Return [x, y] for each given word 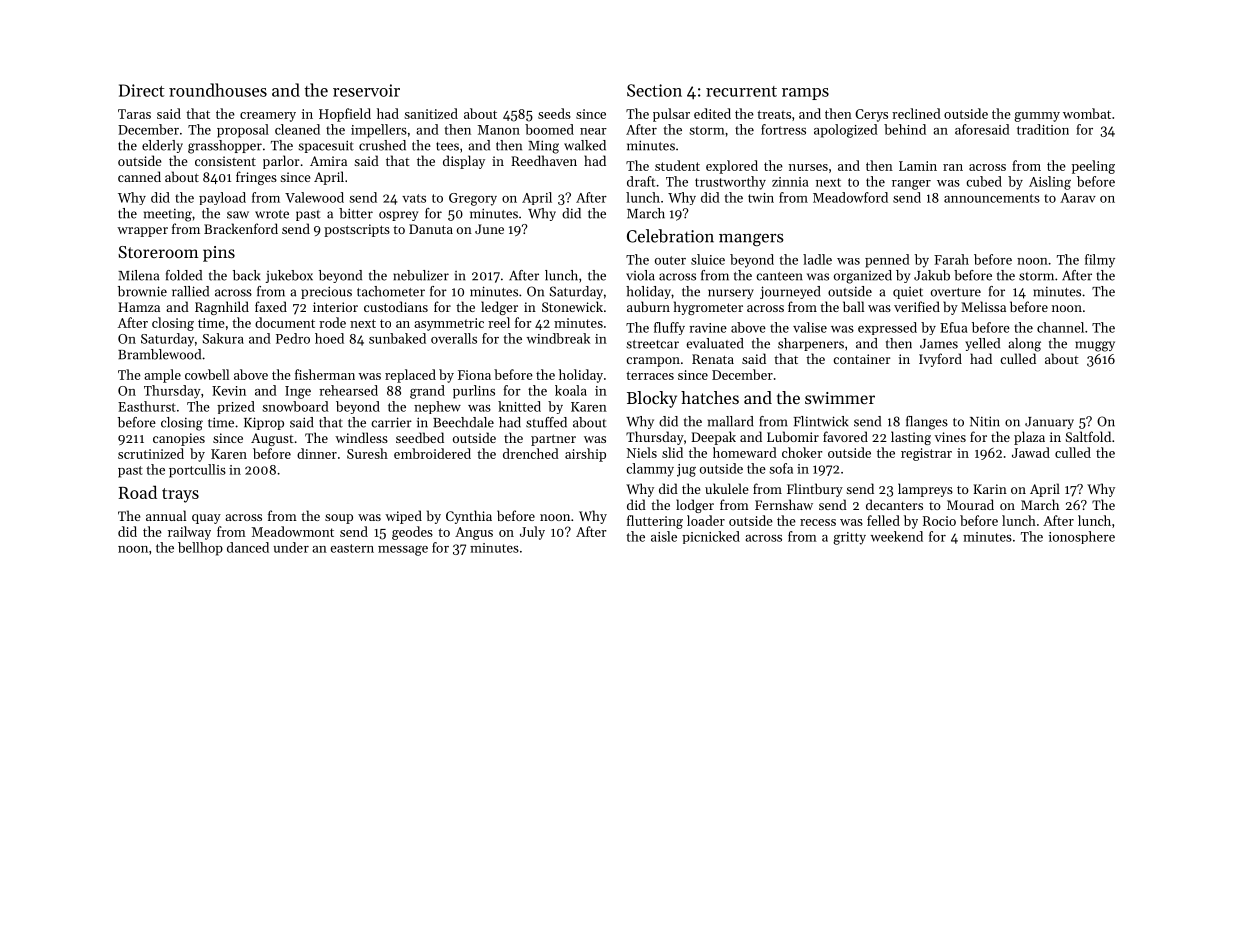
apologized [846, 131]
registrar [926, 454]
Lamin [918, 166]
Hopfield [345, 115]
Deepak [713, 438]
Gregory [473, 199]
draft [641, 181]
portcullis [197, 471]
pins [219, 254]
